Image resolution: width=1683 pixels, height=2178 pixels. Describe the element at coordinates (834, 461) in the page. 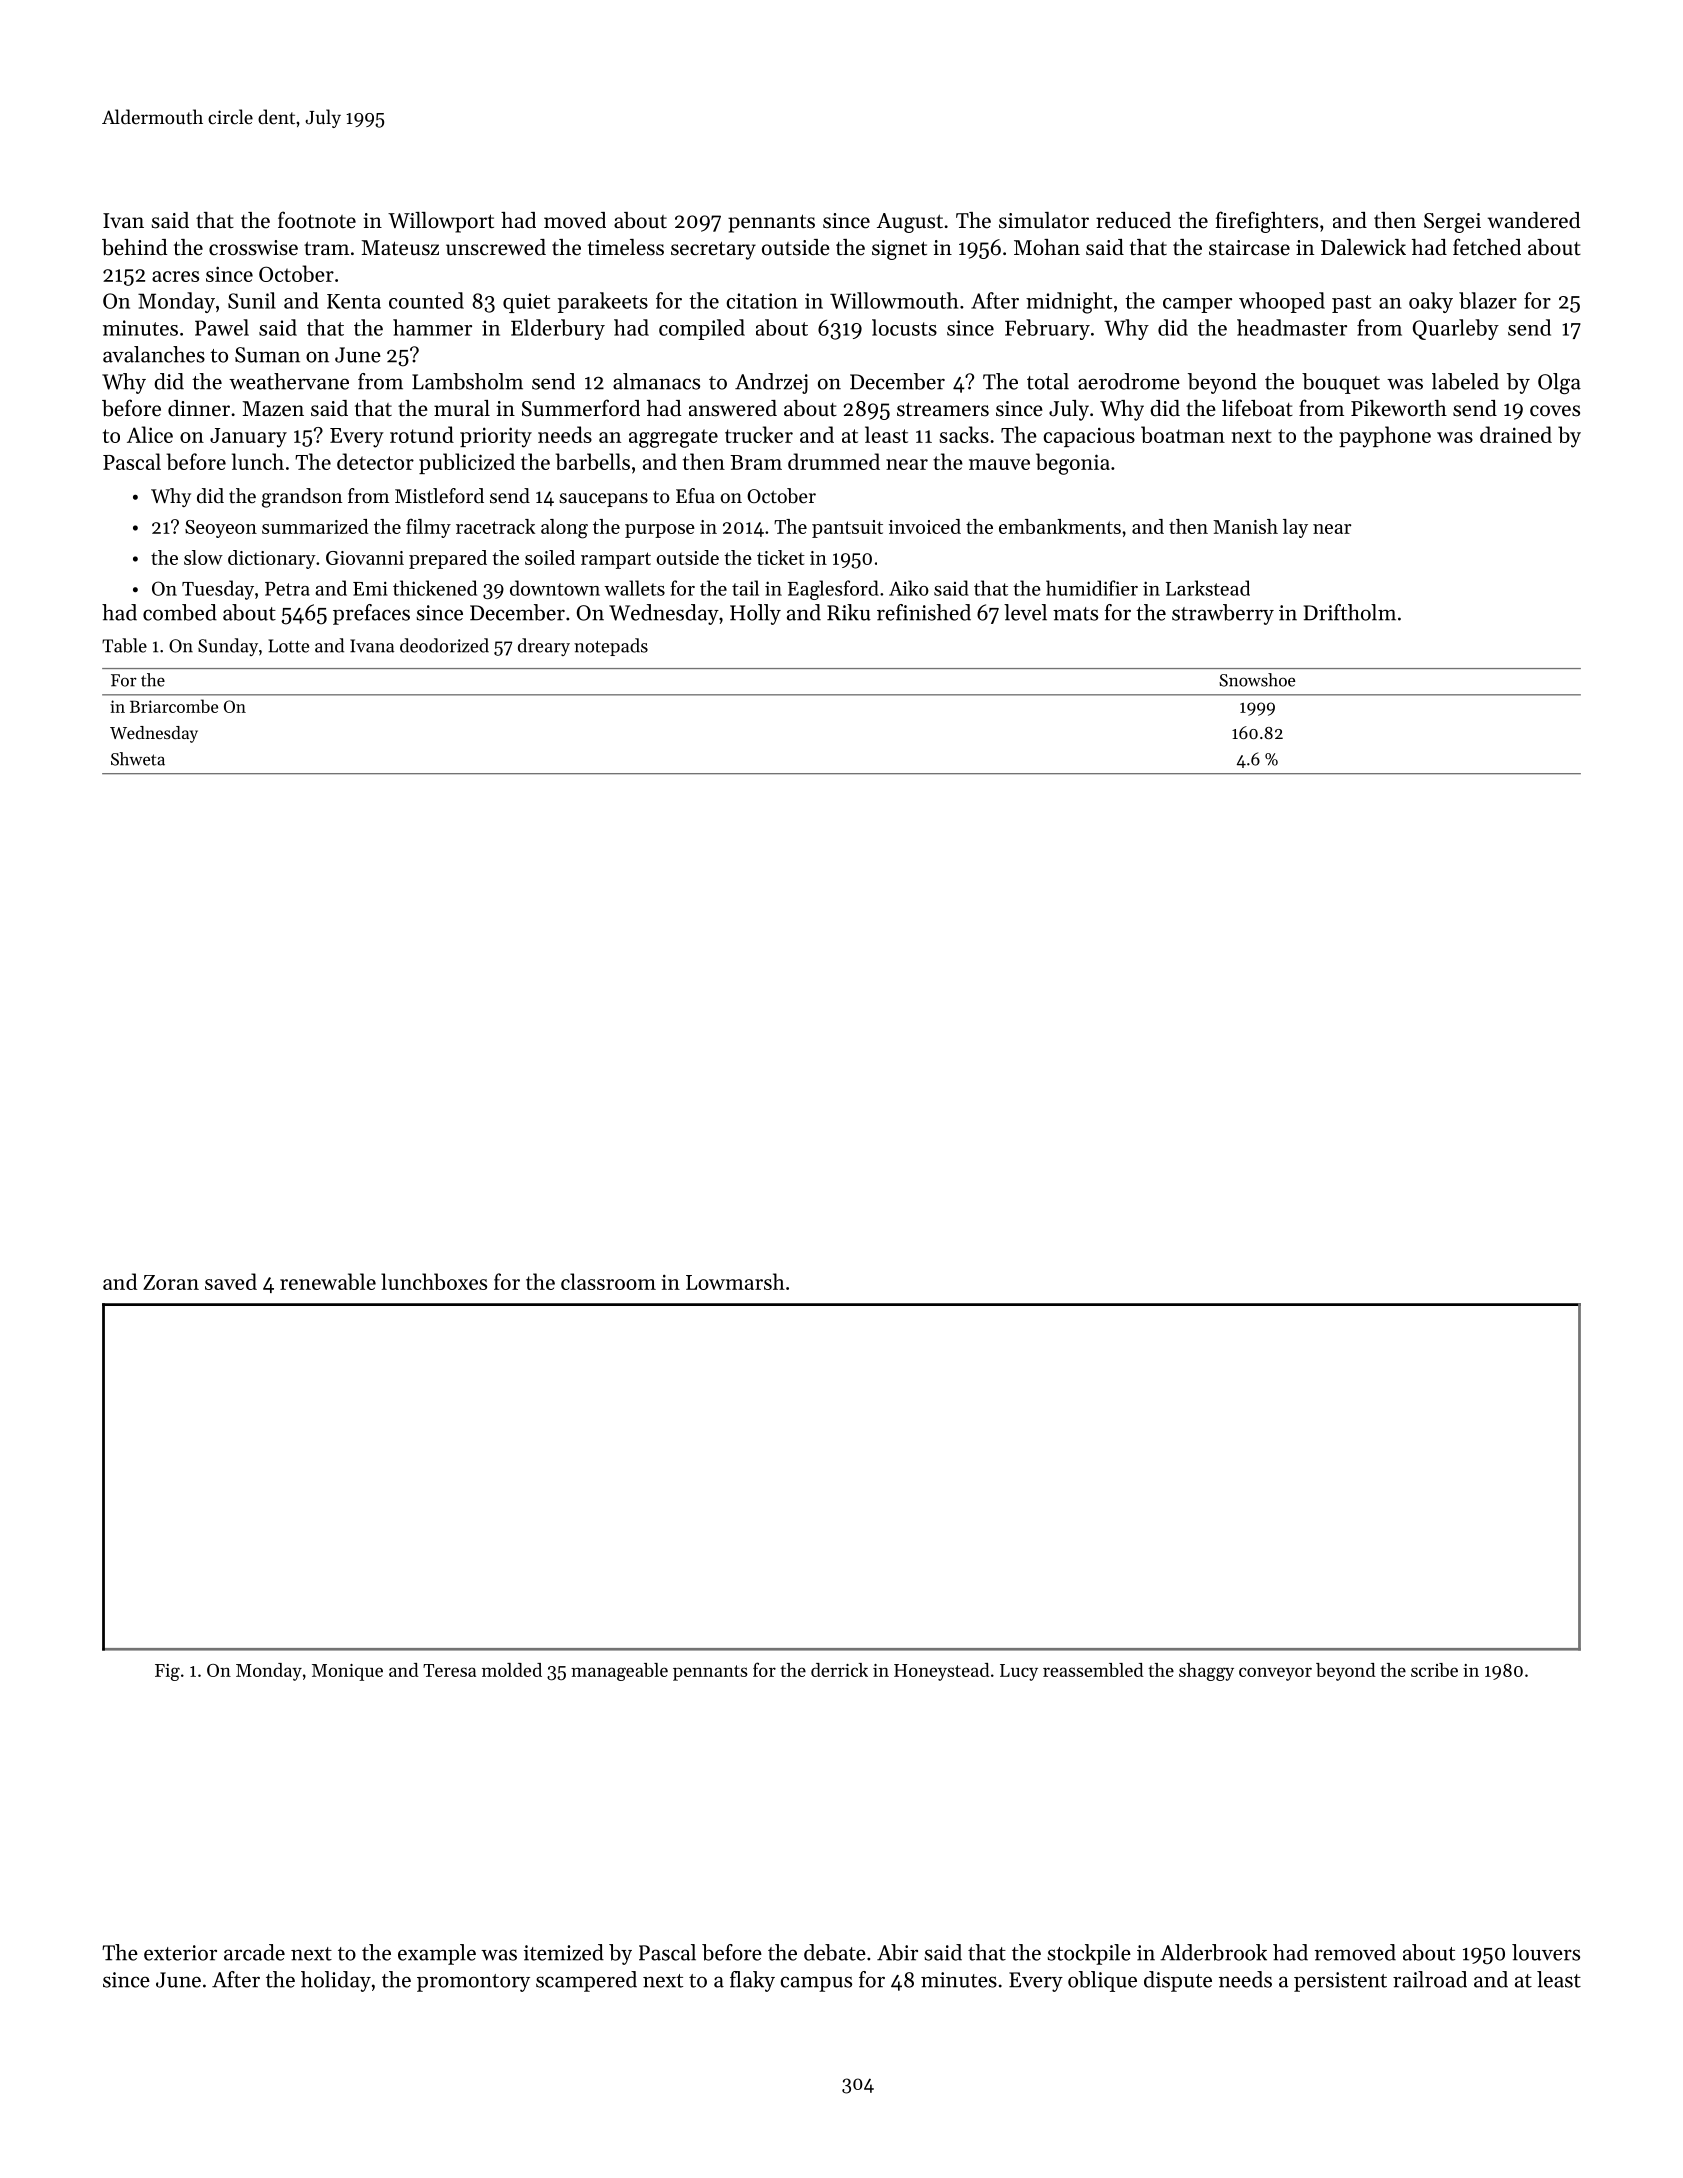

I see `drummed` at that location.
